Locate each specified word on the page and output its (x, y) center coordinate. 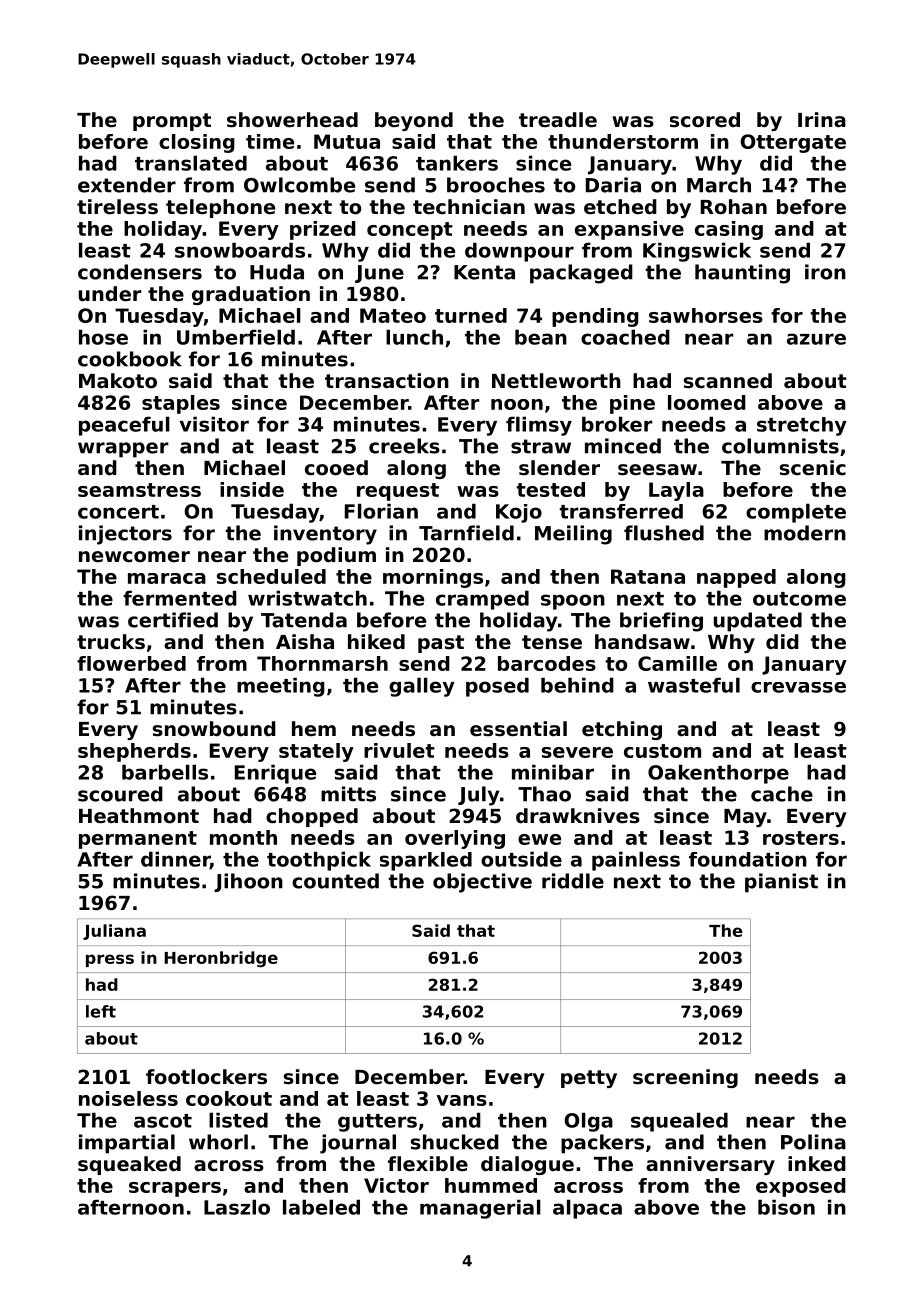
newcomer (134, 557)
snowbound (214, 729)
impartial (127, 1144)
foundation (748, 859)
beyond (414, 121)
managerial (480, 1209)
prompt (172, 122)
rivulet (399, 750)
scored (705, 120)
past (441, 644)
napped (736, 578)
